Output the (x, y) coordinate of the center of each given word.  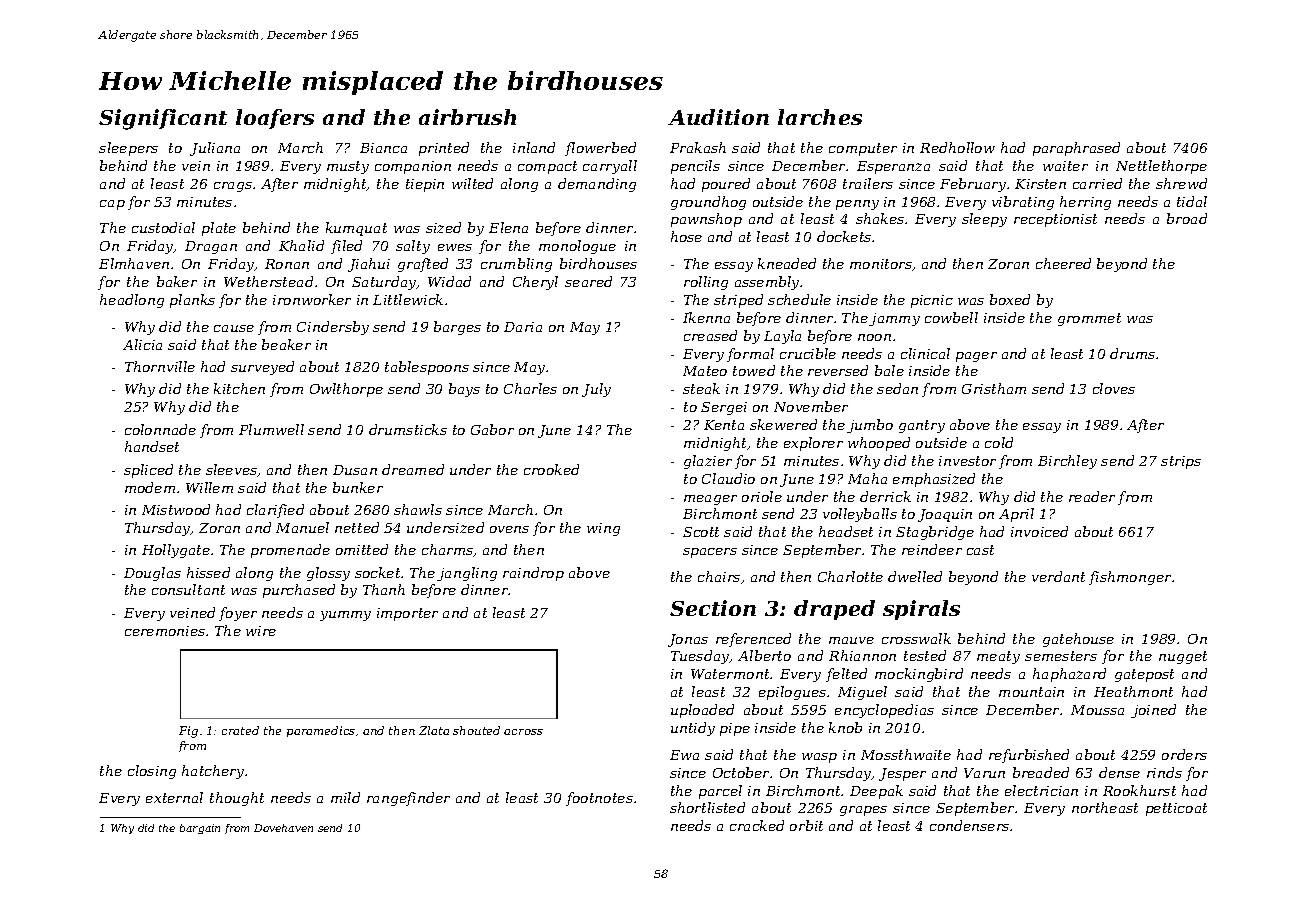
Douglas (152, 574)
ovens (509, 529)
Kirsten (1040, 184)
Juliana (215, 149)
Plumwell (271, 429)
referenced (753, 640)
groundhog (708, 203)
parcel (720, 792)
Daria (523, 327)
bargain (200, 829)
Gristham (994, 388)
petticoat (1176, 809)
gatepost (1144, 675)
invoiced (1039, 531)
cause (234, 328)
